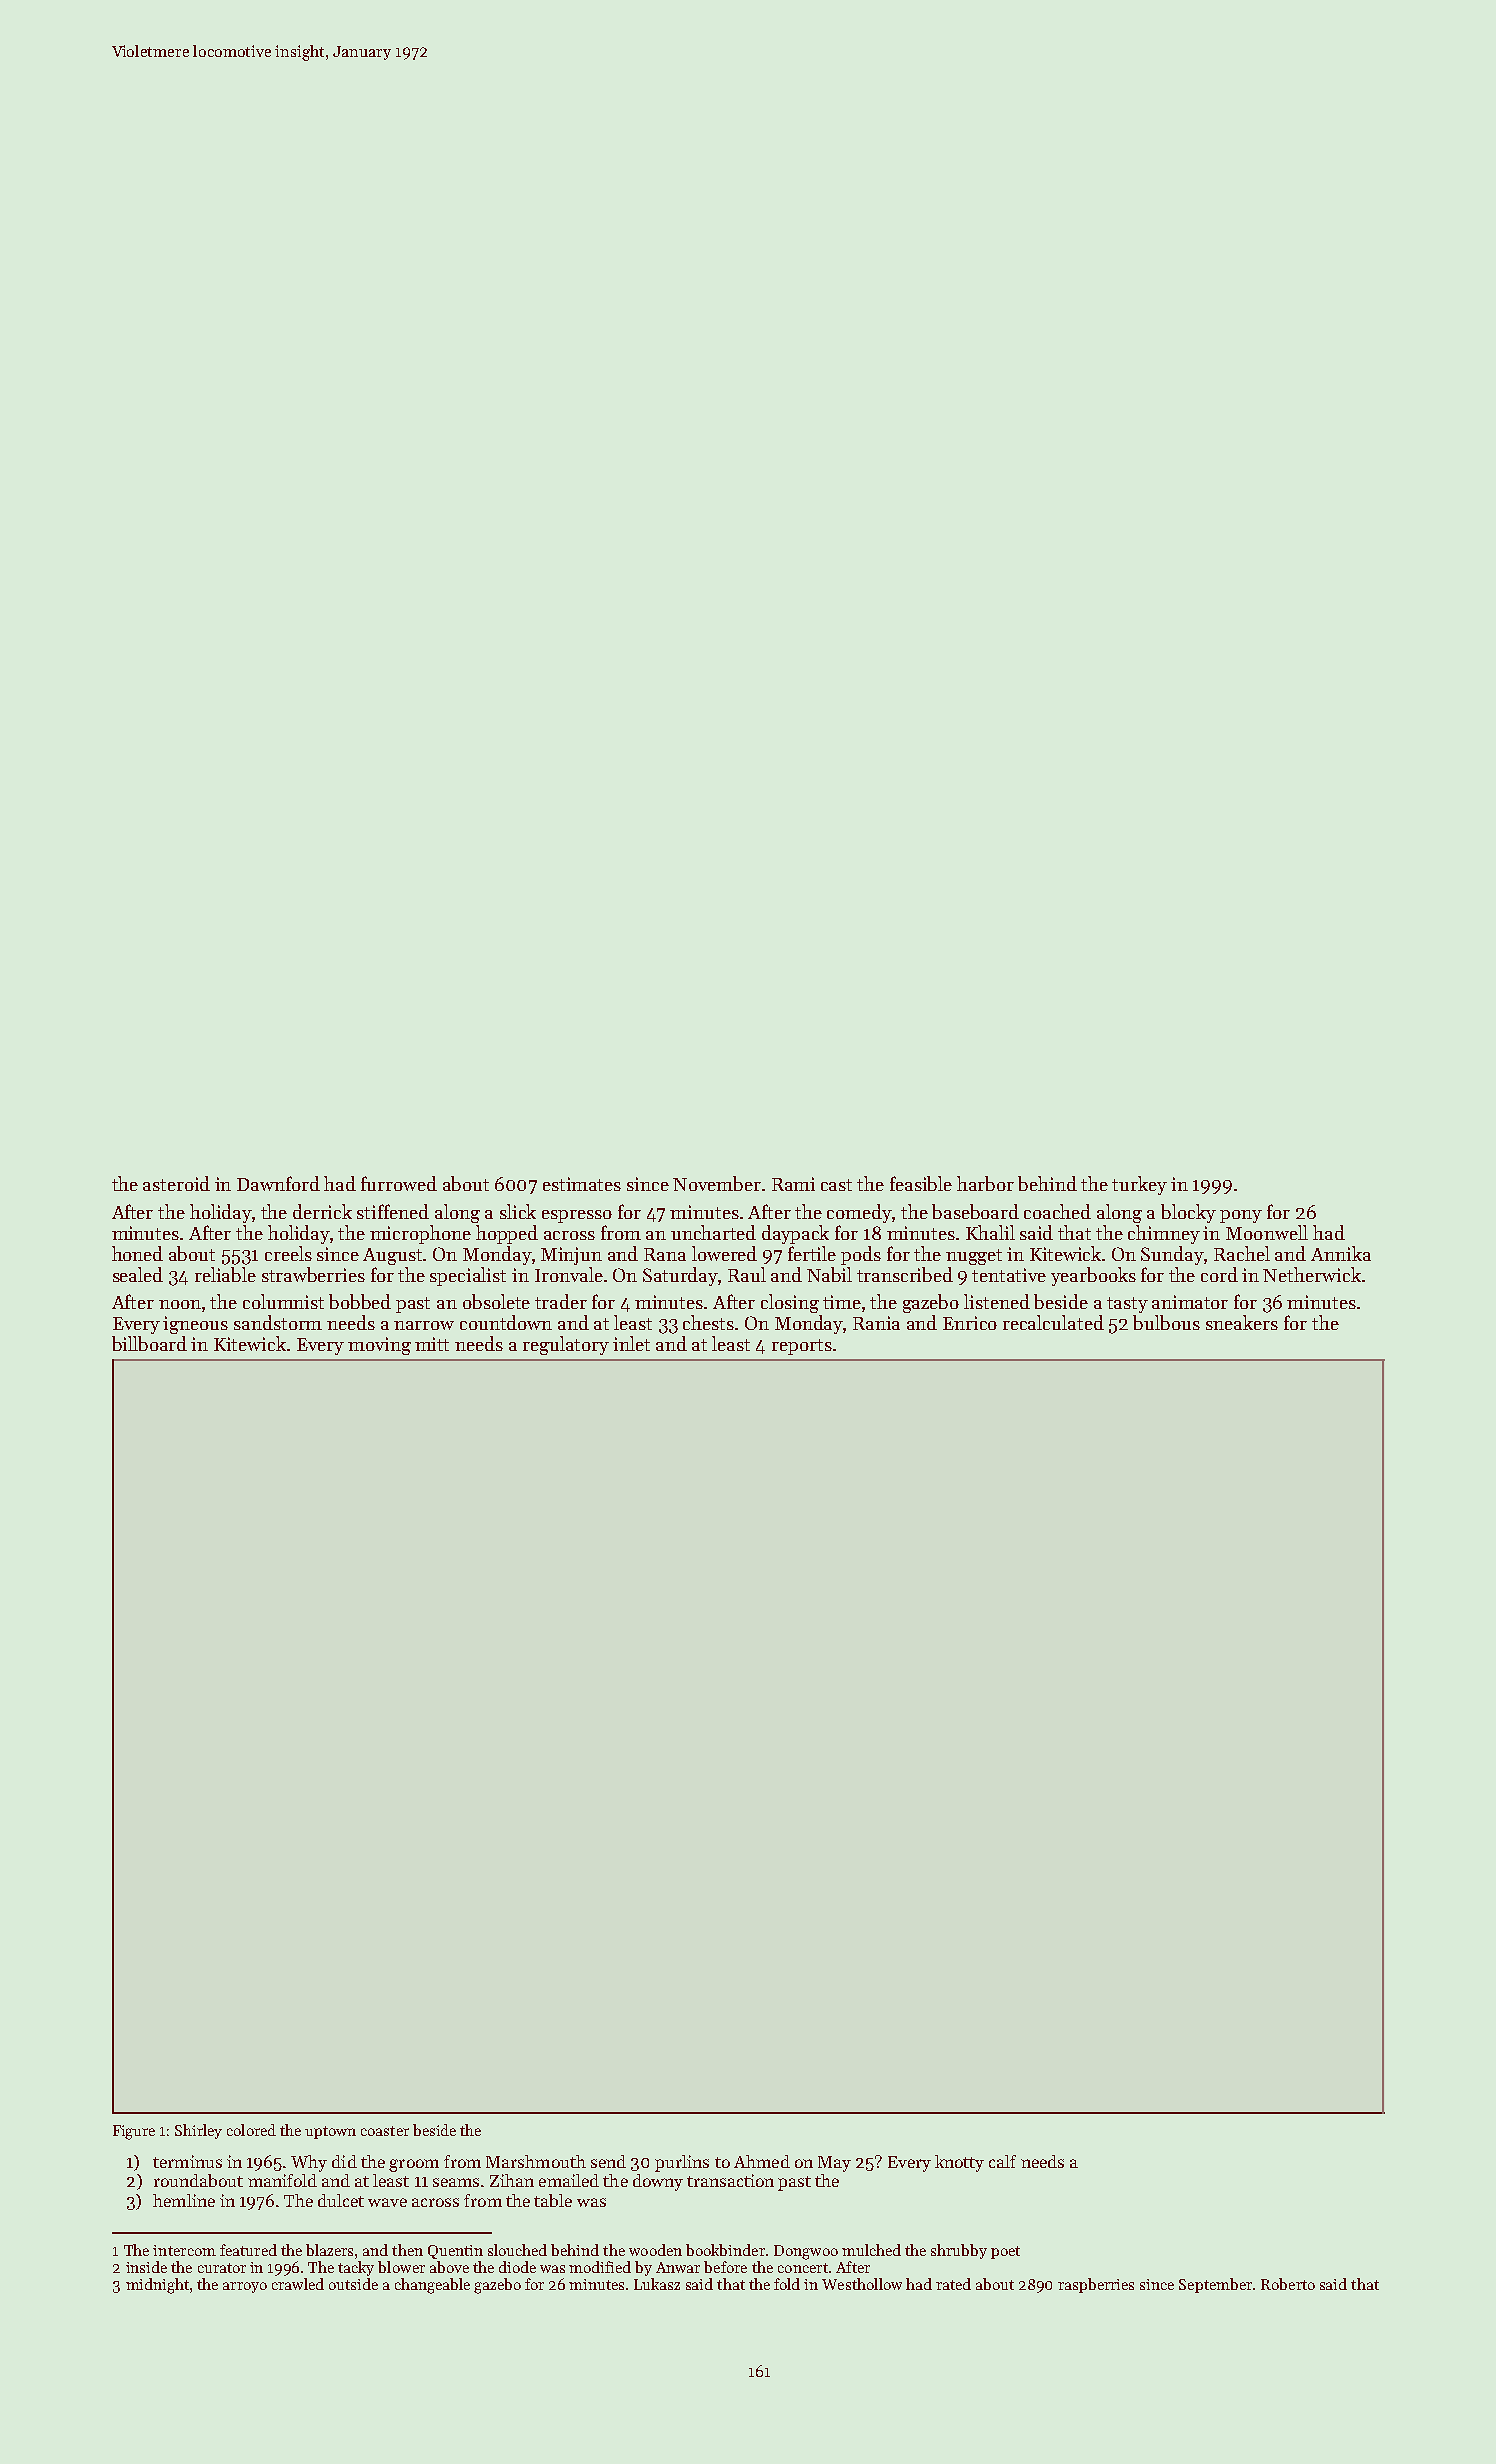 The image size is (1496, 2464). Describe the element at coordinates (1002, 2161) in the page. I see `calf` at that location.
